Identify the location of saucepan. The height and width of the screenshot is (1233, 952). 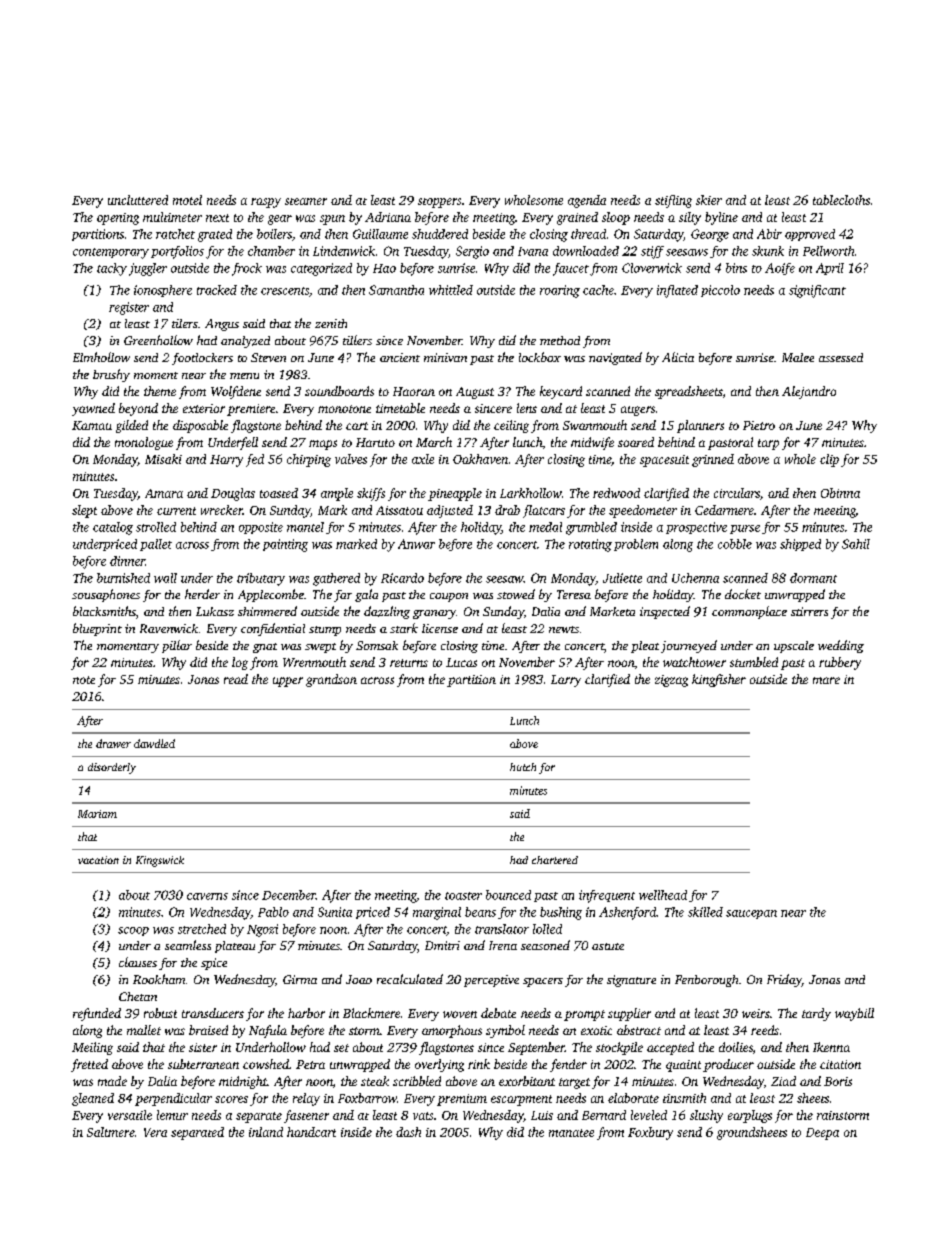
(751, 914).
